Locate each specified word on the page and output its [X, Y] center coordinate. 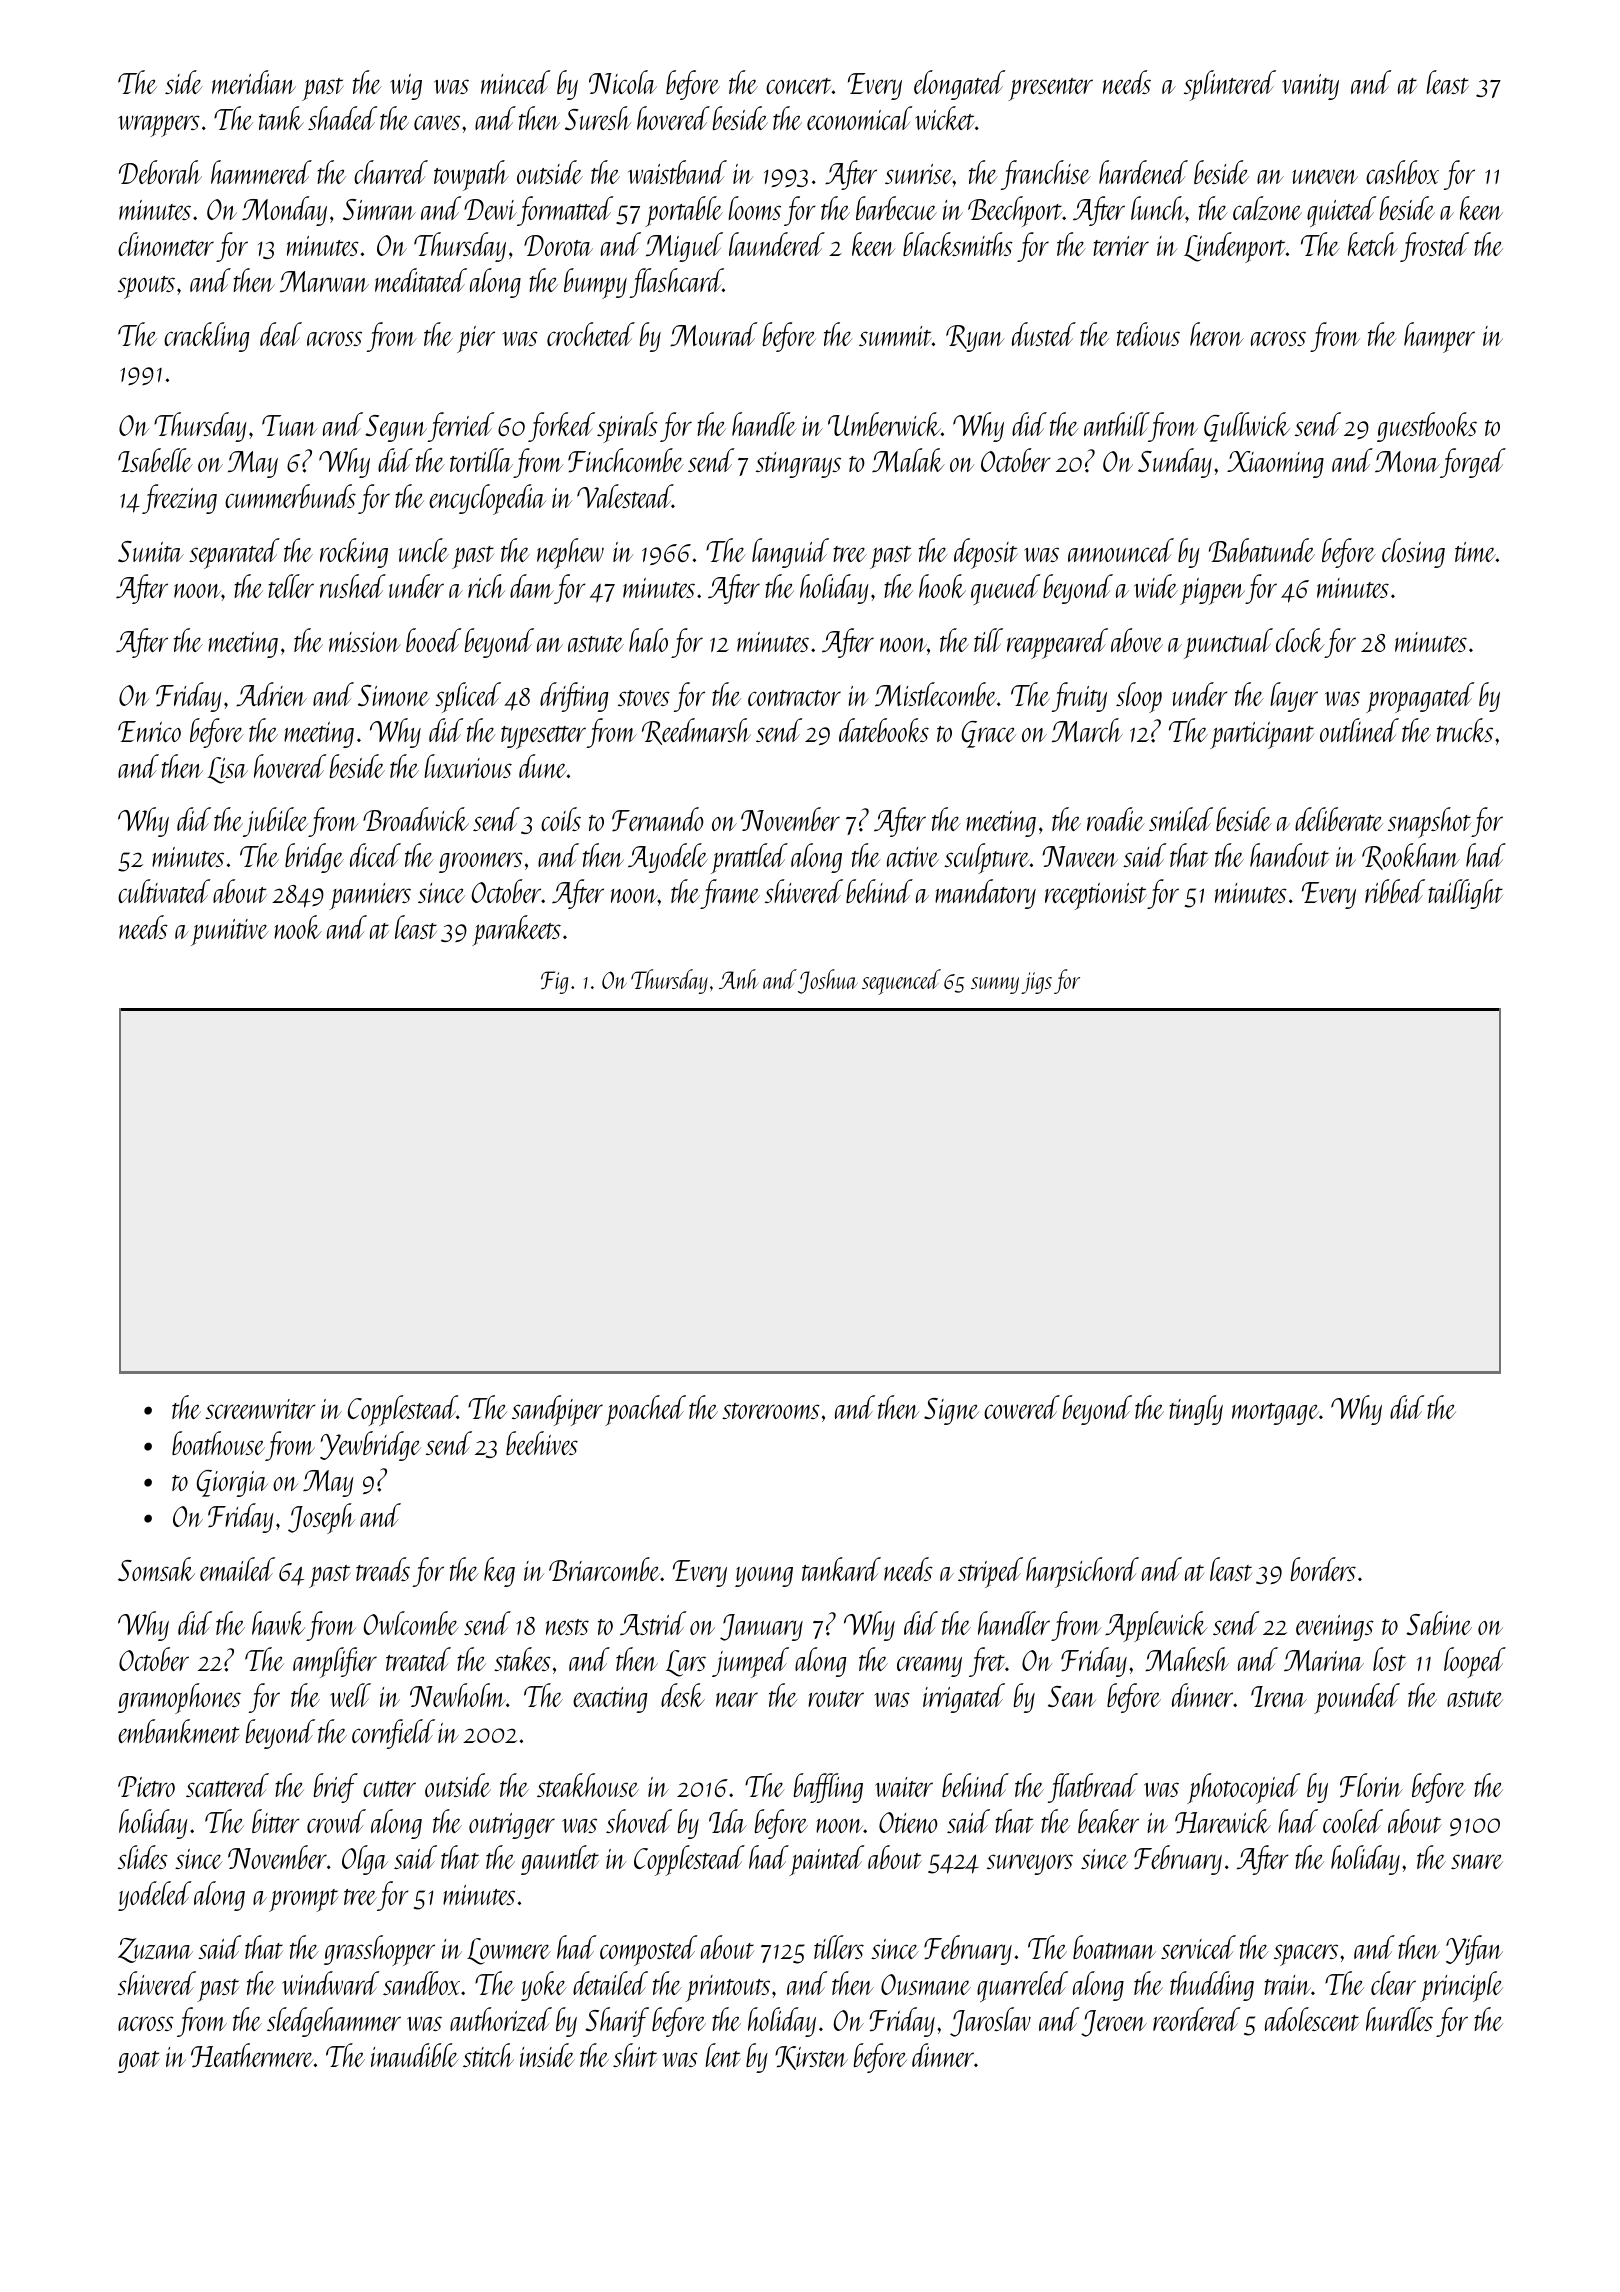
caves [437, 122]
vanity [1310, 87]
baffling [828, 1788]
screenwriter [260, 1409]
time [1475, 552]
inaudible [415, 2055]
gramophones [179, 1698]
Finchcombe [626, 460]
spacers [1306, 1955]
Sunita [151, 551]
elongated [959, 85]
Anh [738, 979]
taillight [1465, 894]
